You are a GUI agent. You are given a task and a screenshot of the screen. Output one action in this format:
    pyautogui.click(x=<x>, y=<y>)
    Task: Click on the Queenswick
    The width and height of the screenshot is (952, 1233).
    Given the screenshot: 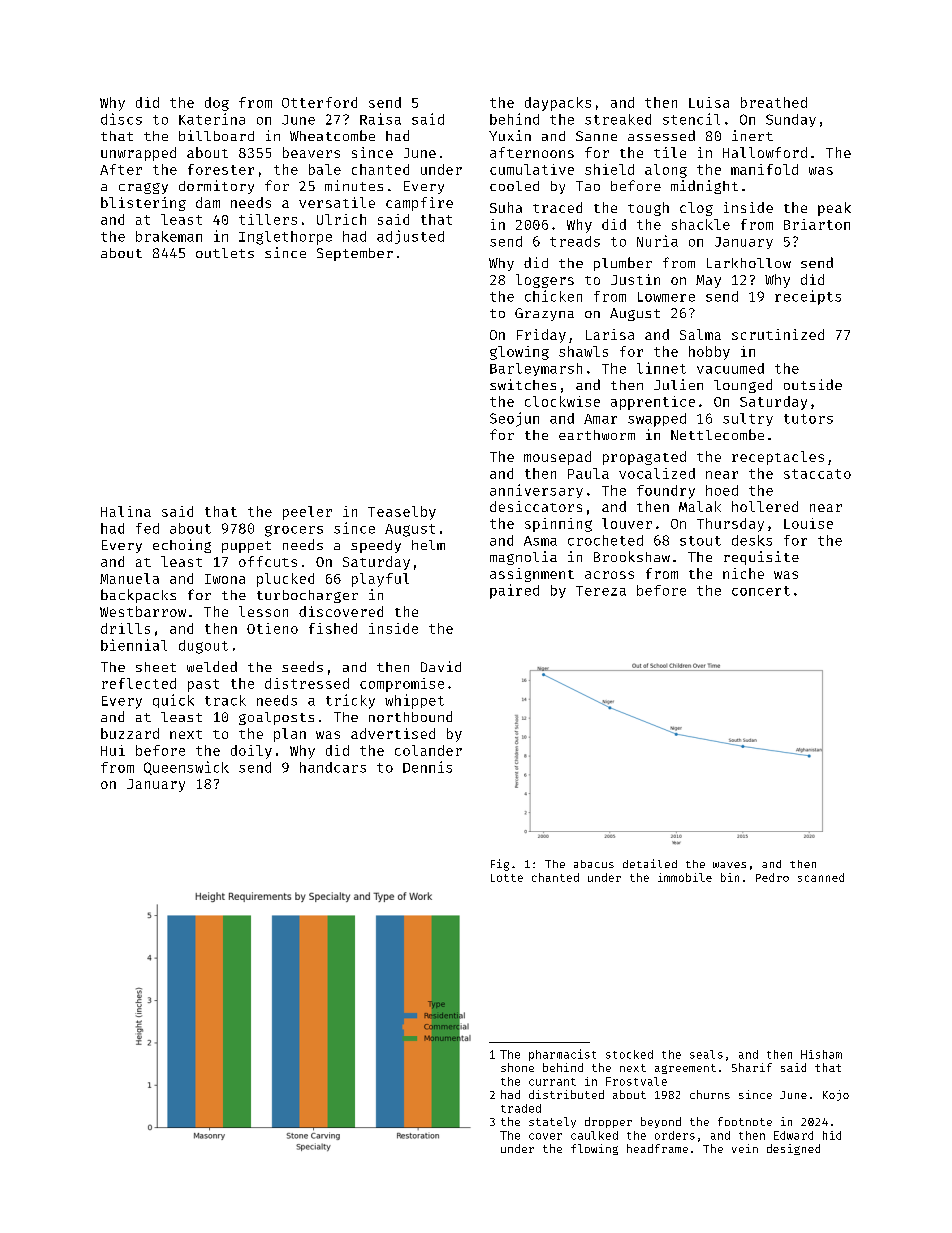 What is the action you would take?
    pyautogui.click(x=186, y=768)
